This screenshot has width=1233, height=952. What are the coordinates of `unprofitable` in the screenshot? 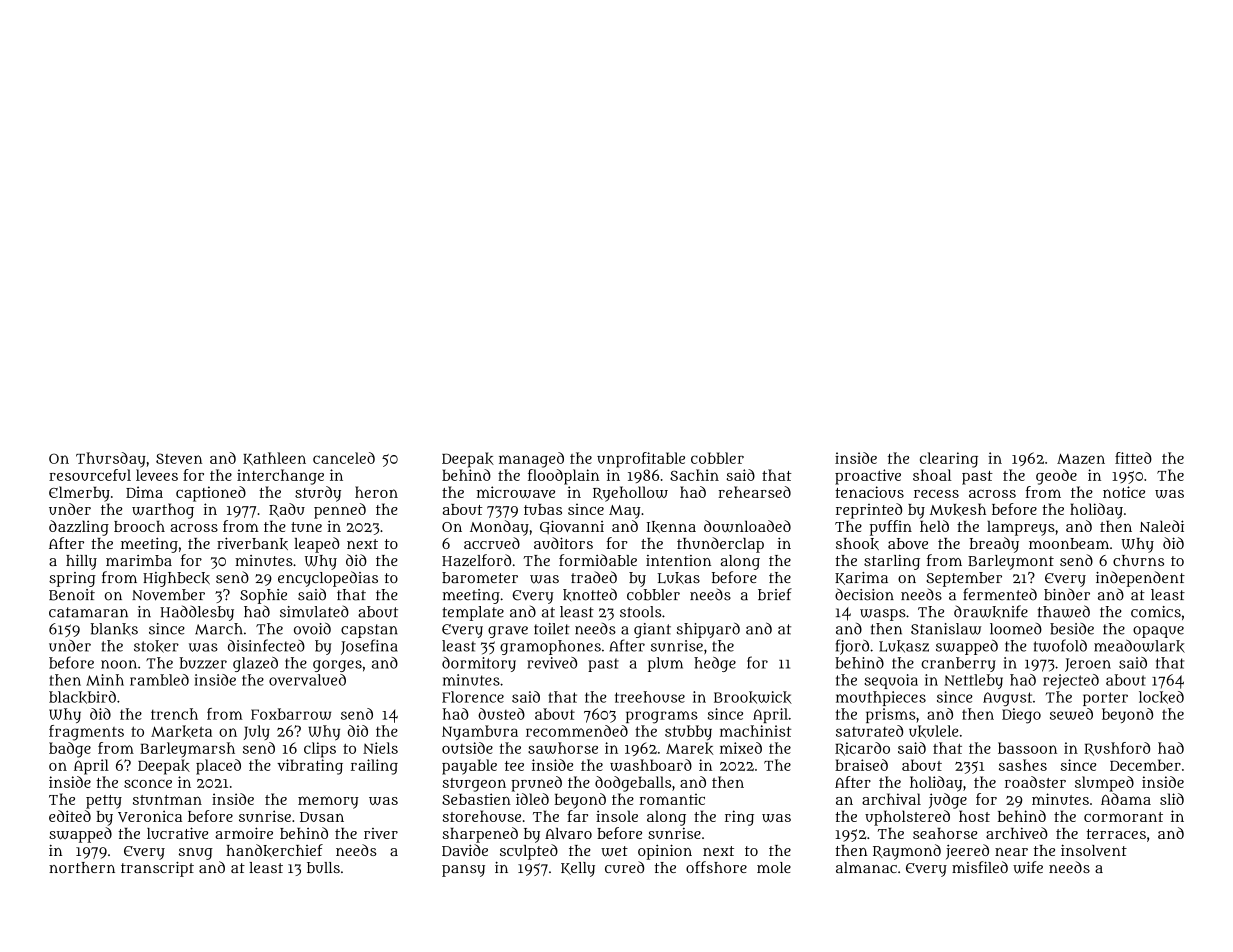 It's located at (641, 460).
